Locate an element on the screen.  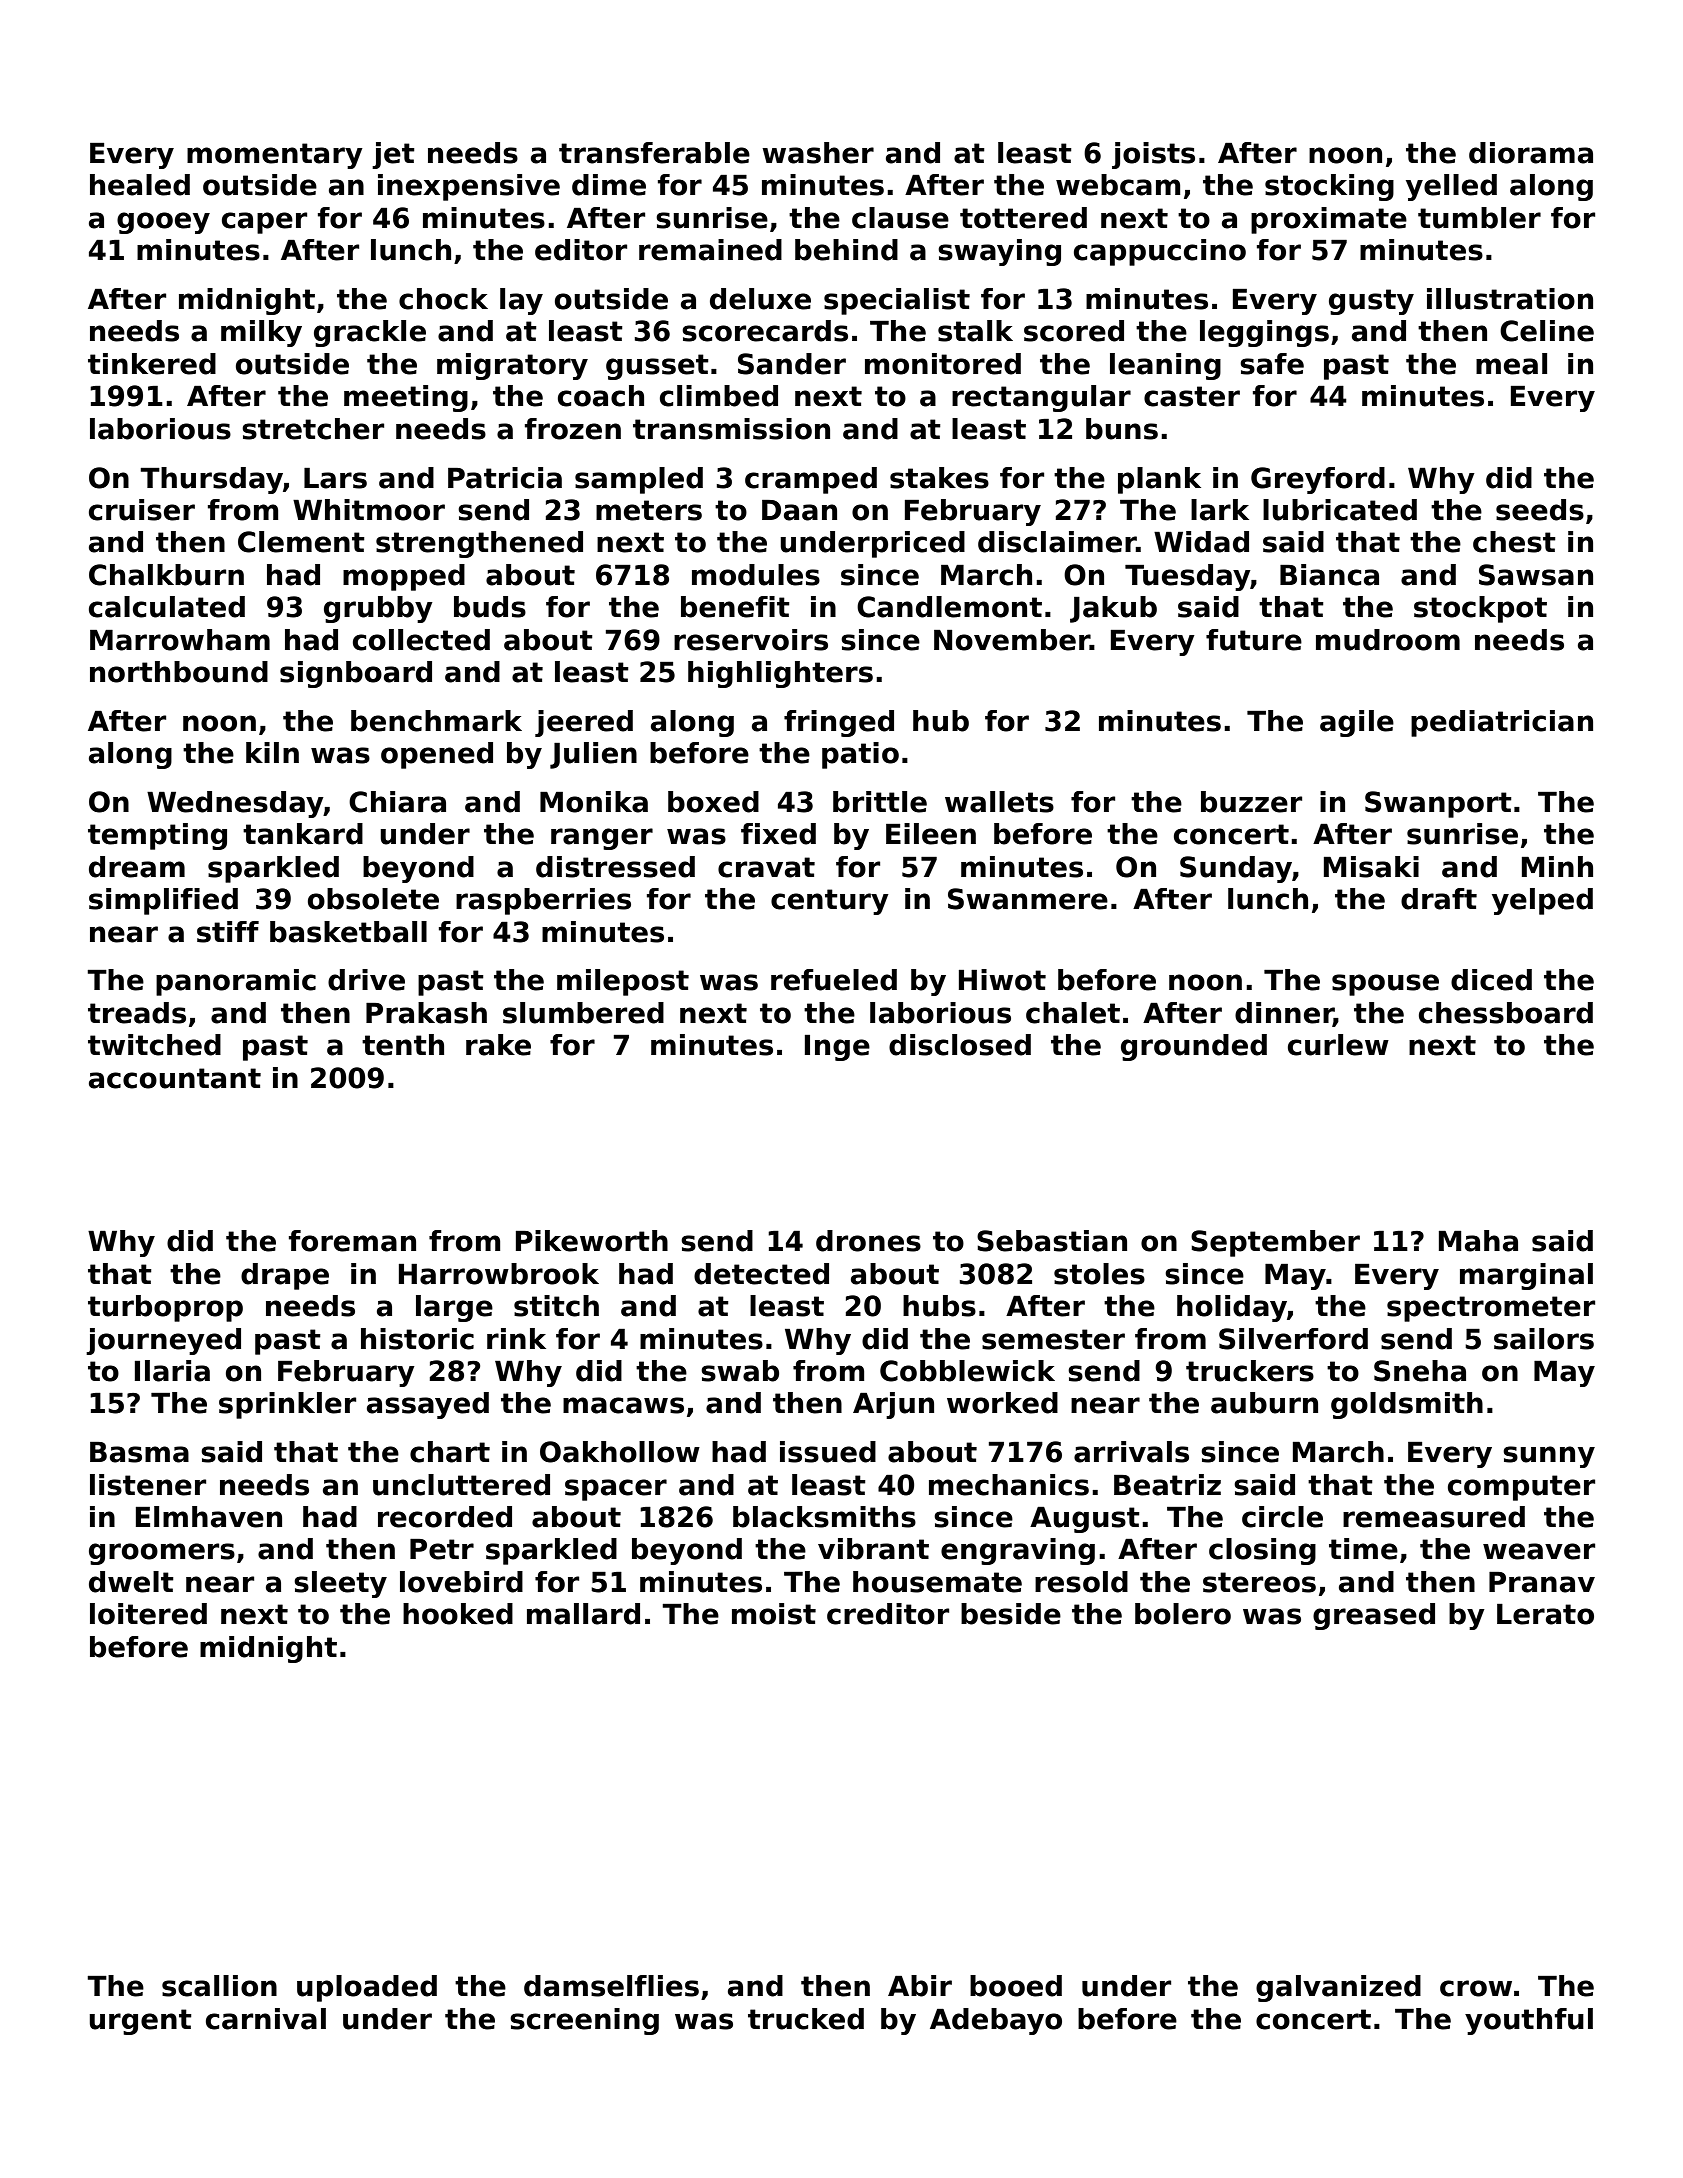
healed is located at coordinates (140, 185).
